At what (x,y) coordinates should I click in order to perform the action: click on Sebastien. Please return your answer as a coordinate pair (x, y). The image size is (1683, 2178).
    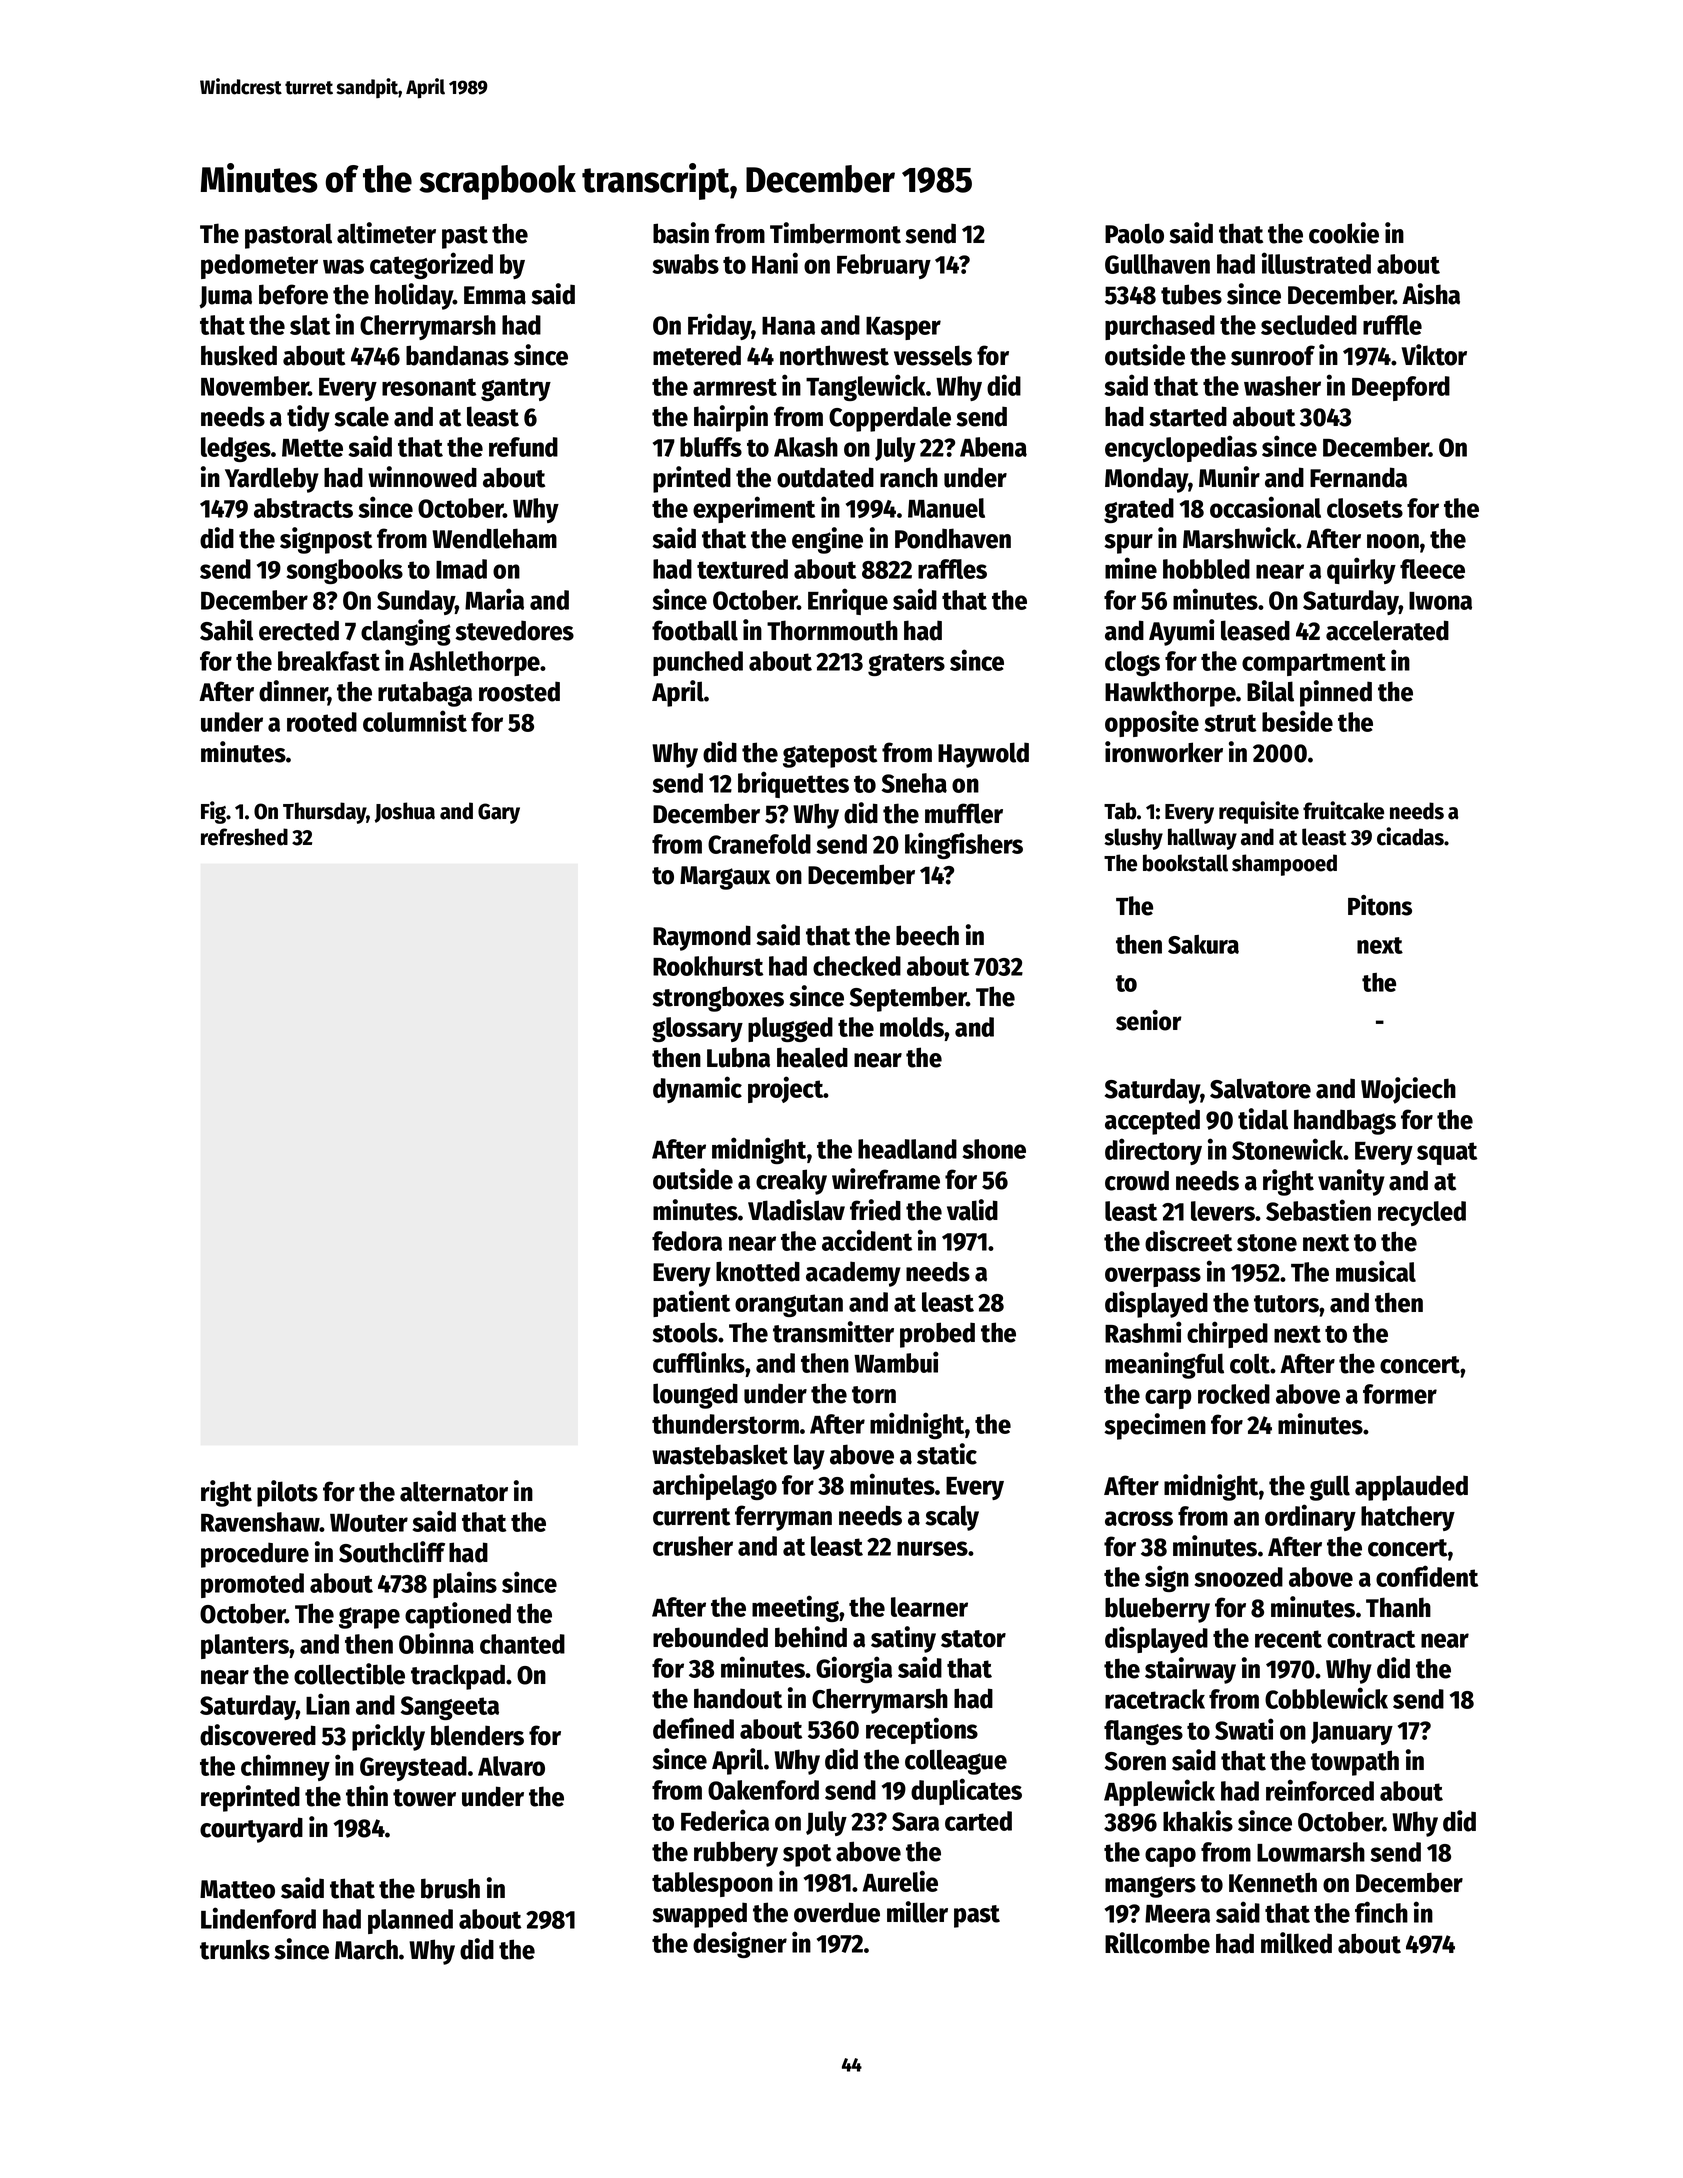
    Looking at the image, I should click on (1318, 1210).
